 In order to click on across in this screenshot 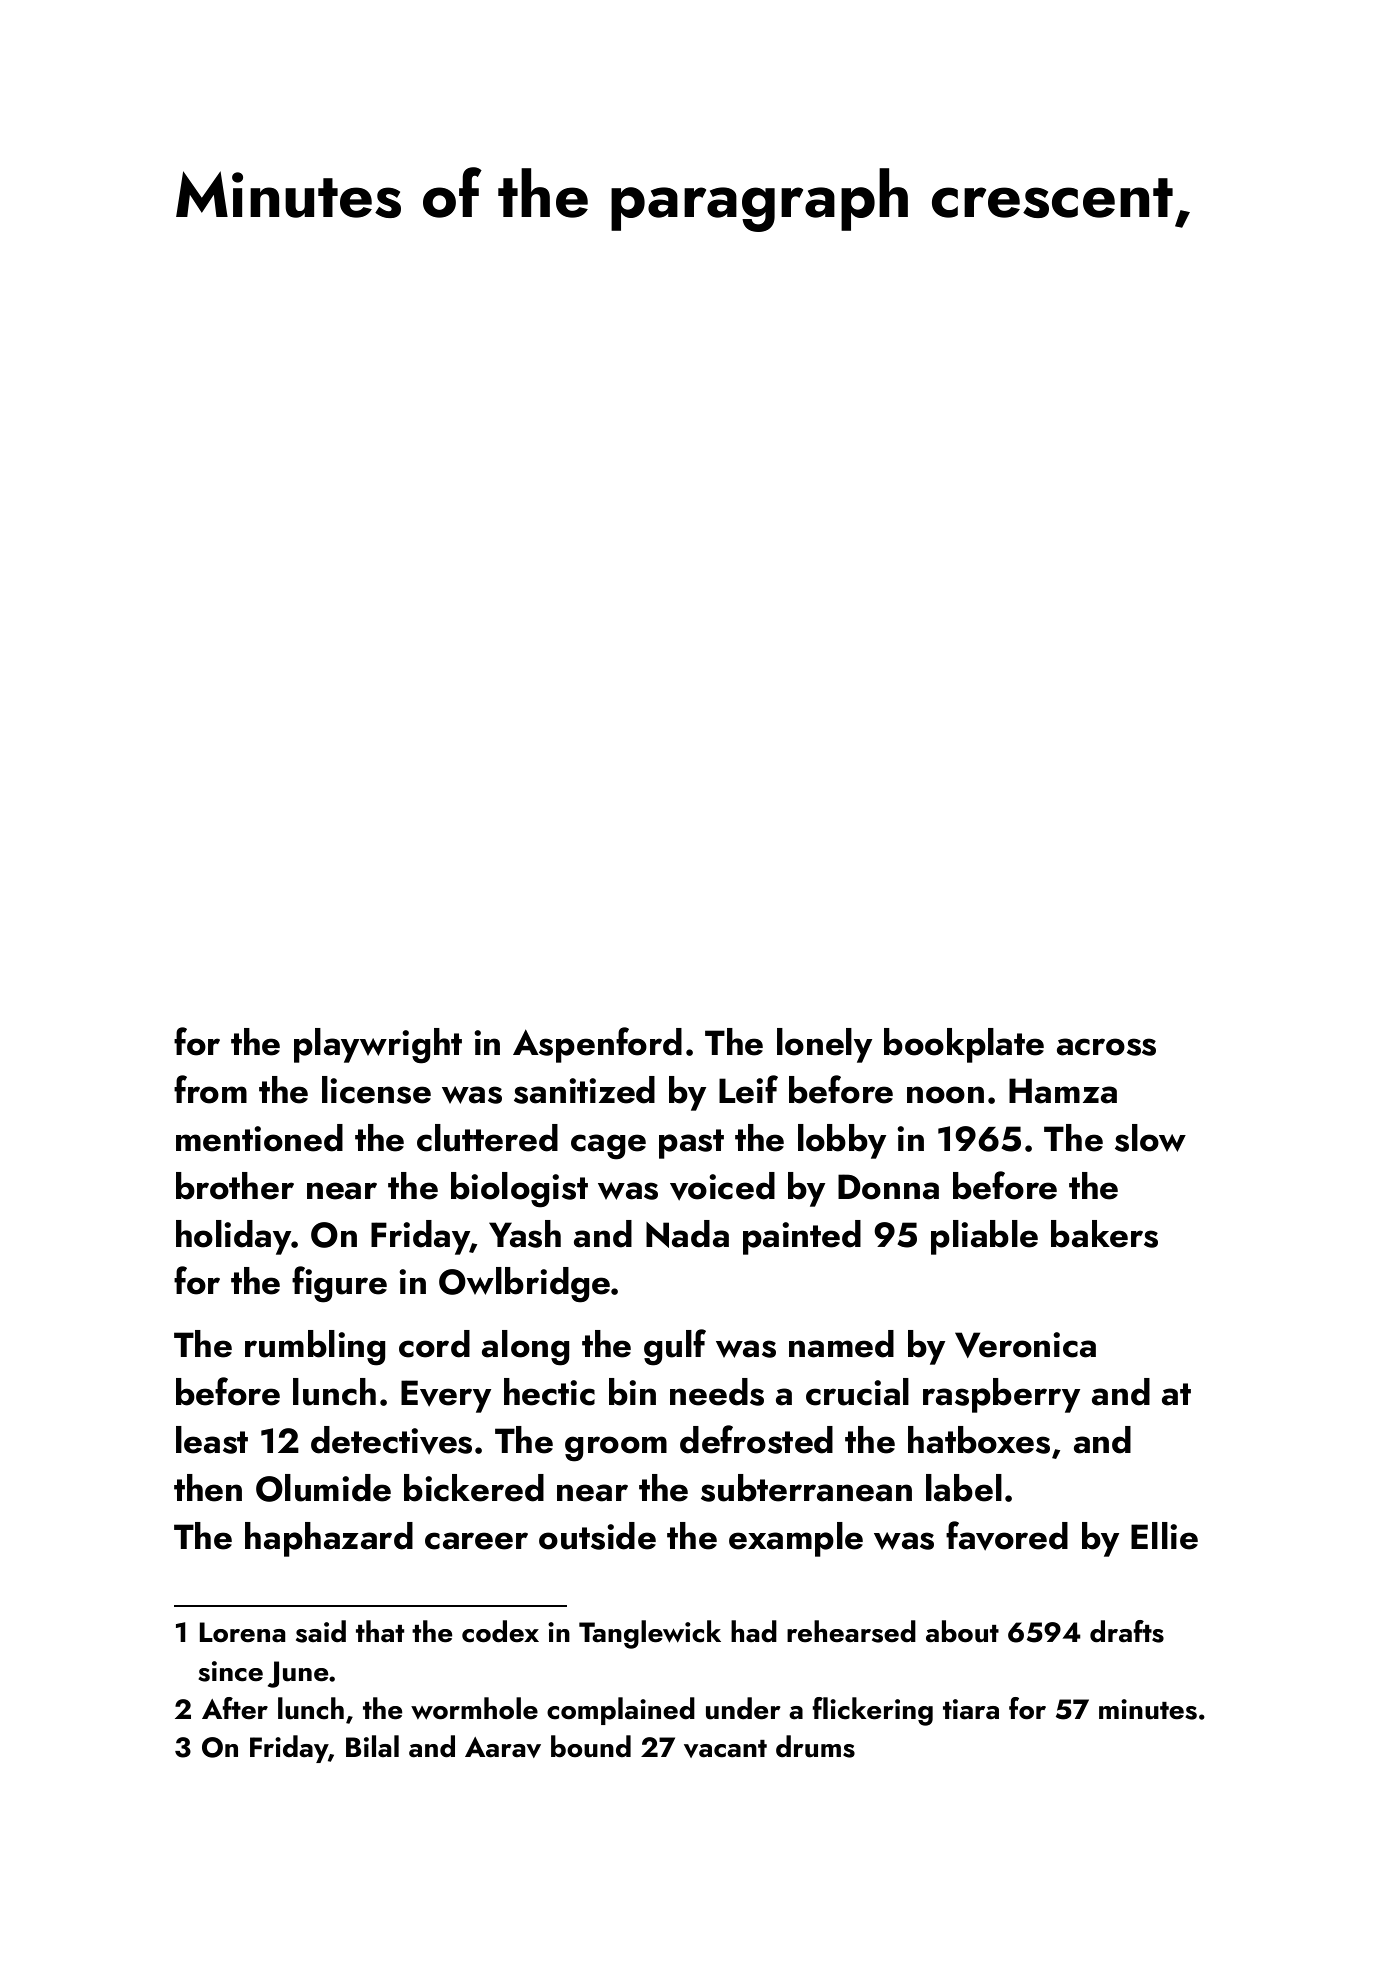, I will do `click(1106, 1047)`.
